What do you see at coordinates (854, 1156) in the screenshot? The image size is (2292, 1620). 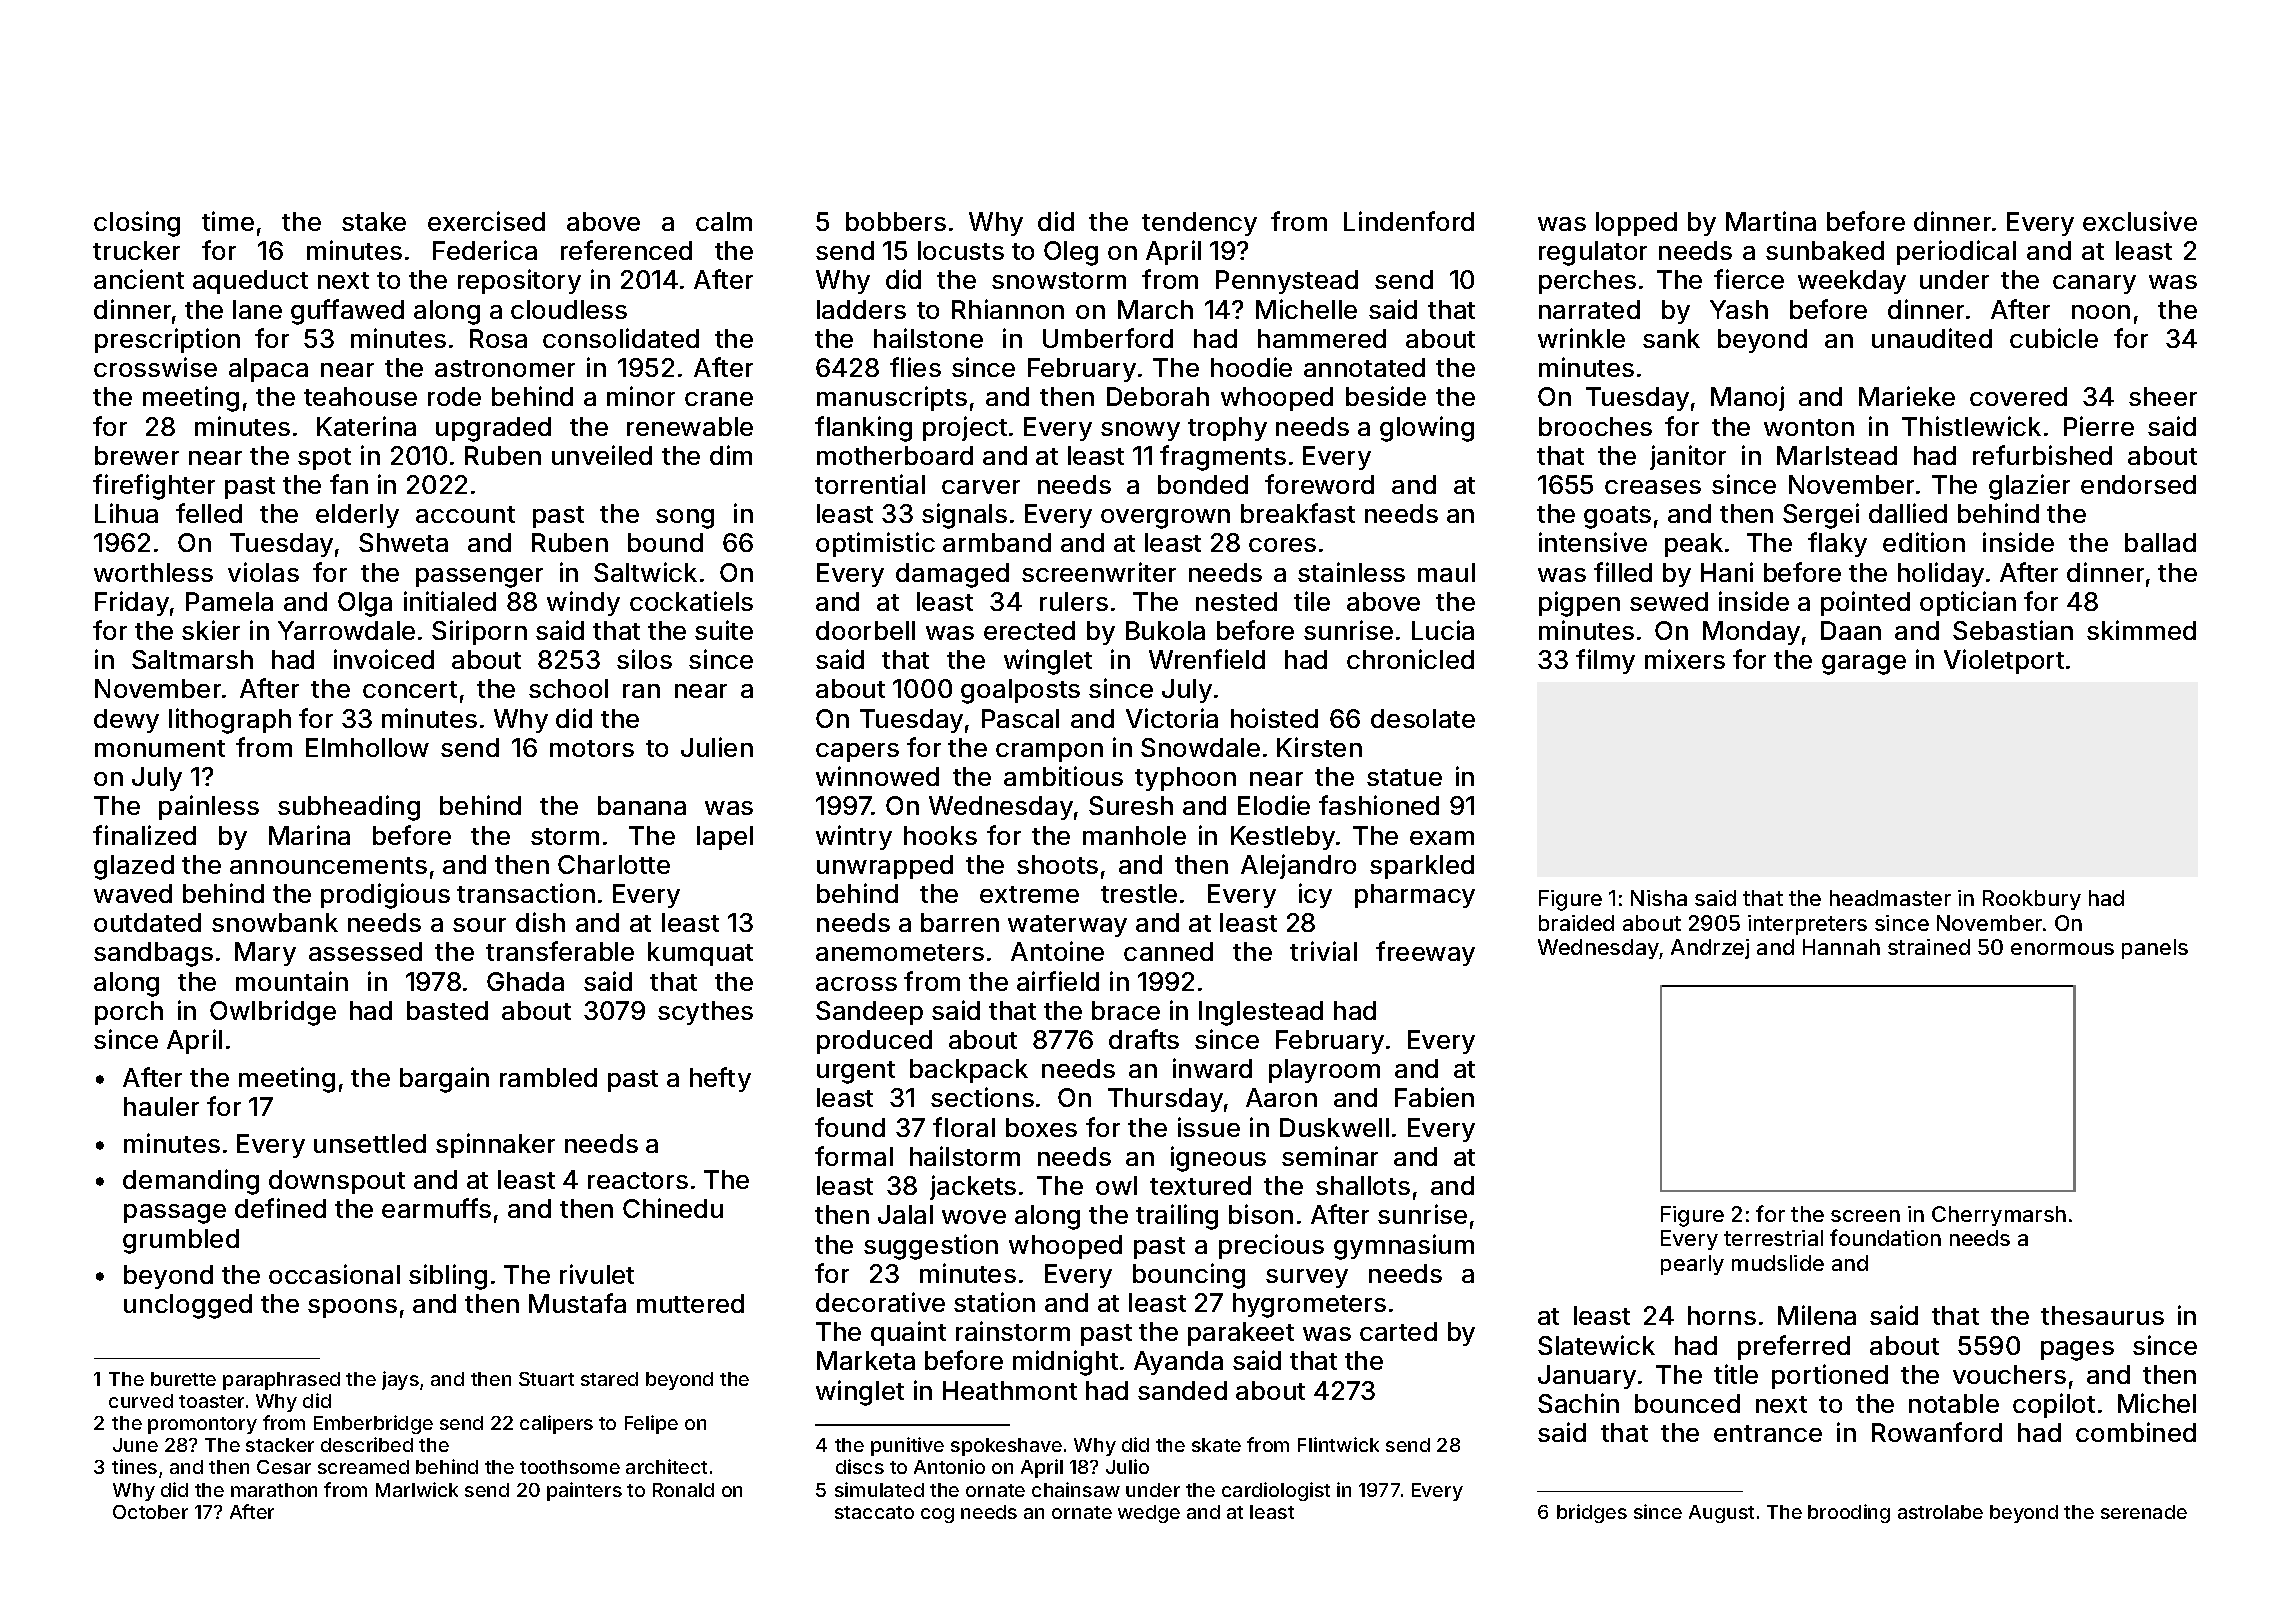 I see `formal` at bounding box center [854, 1156].
